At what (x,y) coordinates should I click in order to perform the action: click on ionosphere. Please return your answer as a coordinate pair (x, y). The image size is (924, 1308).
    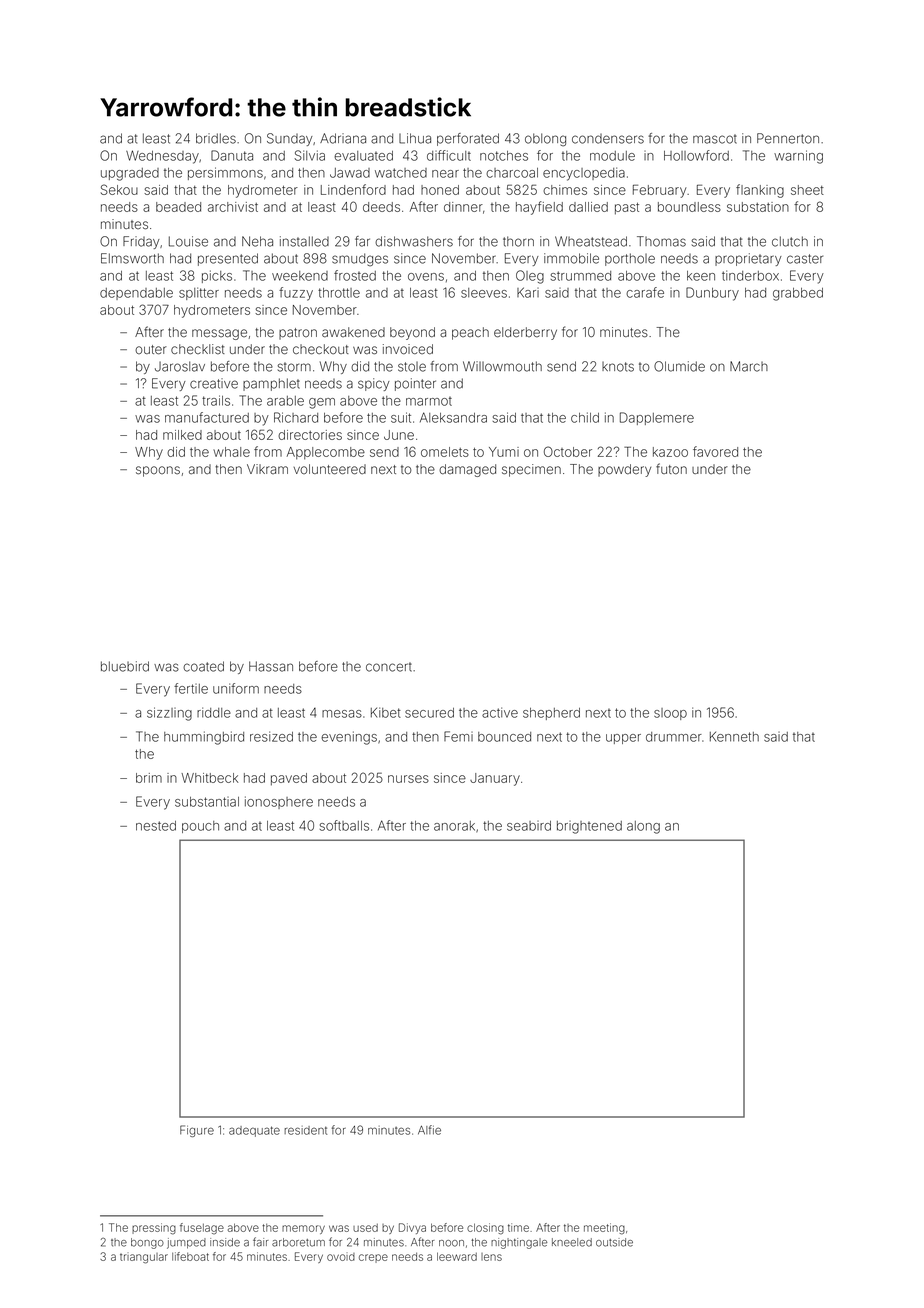
    Looking at the image, I should click on (279, 802).
